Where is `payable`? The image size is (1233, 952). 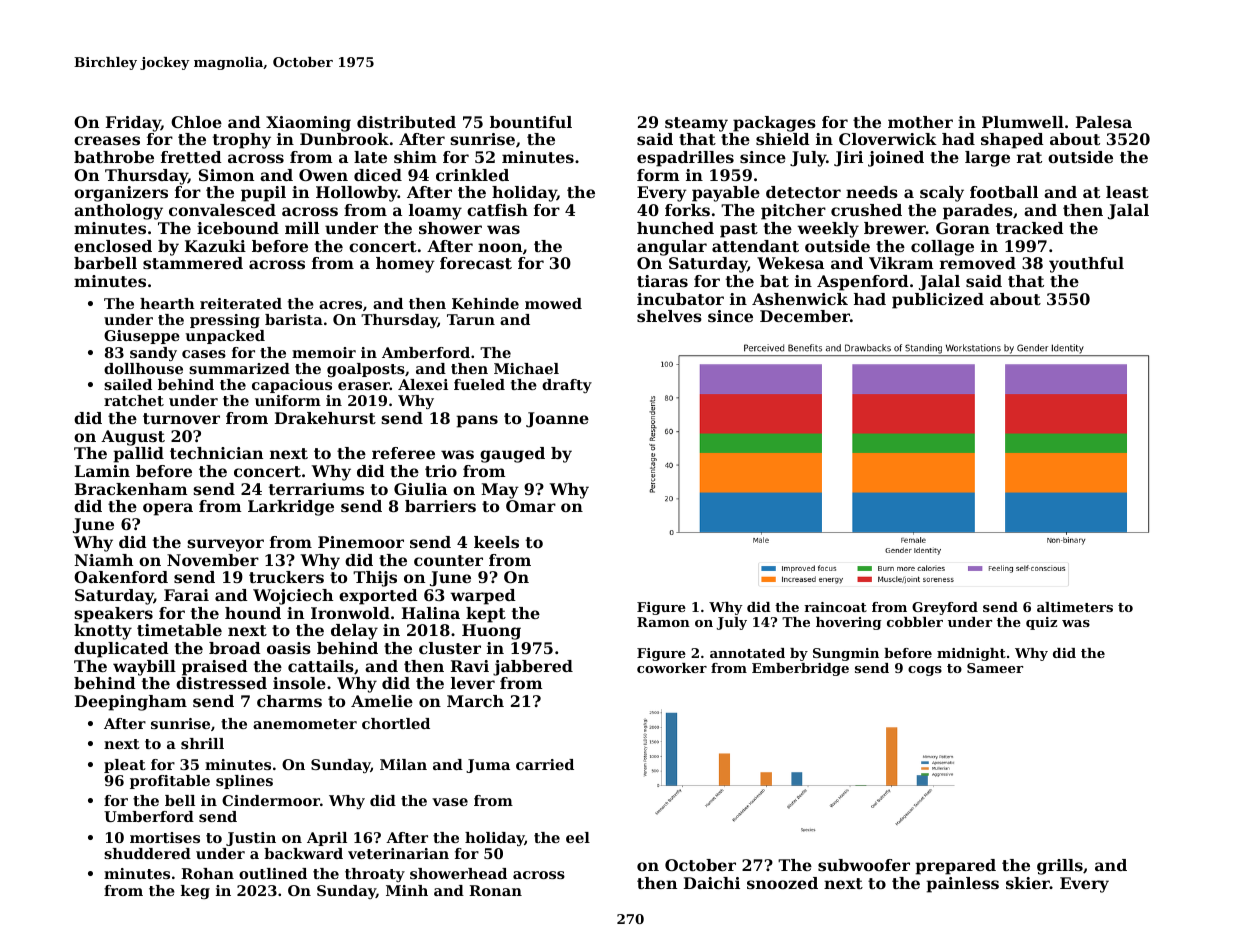 payable is located at coordinates (726, 194).
